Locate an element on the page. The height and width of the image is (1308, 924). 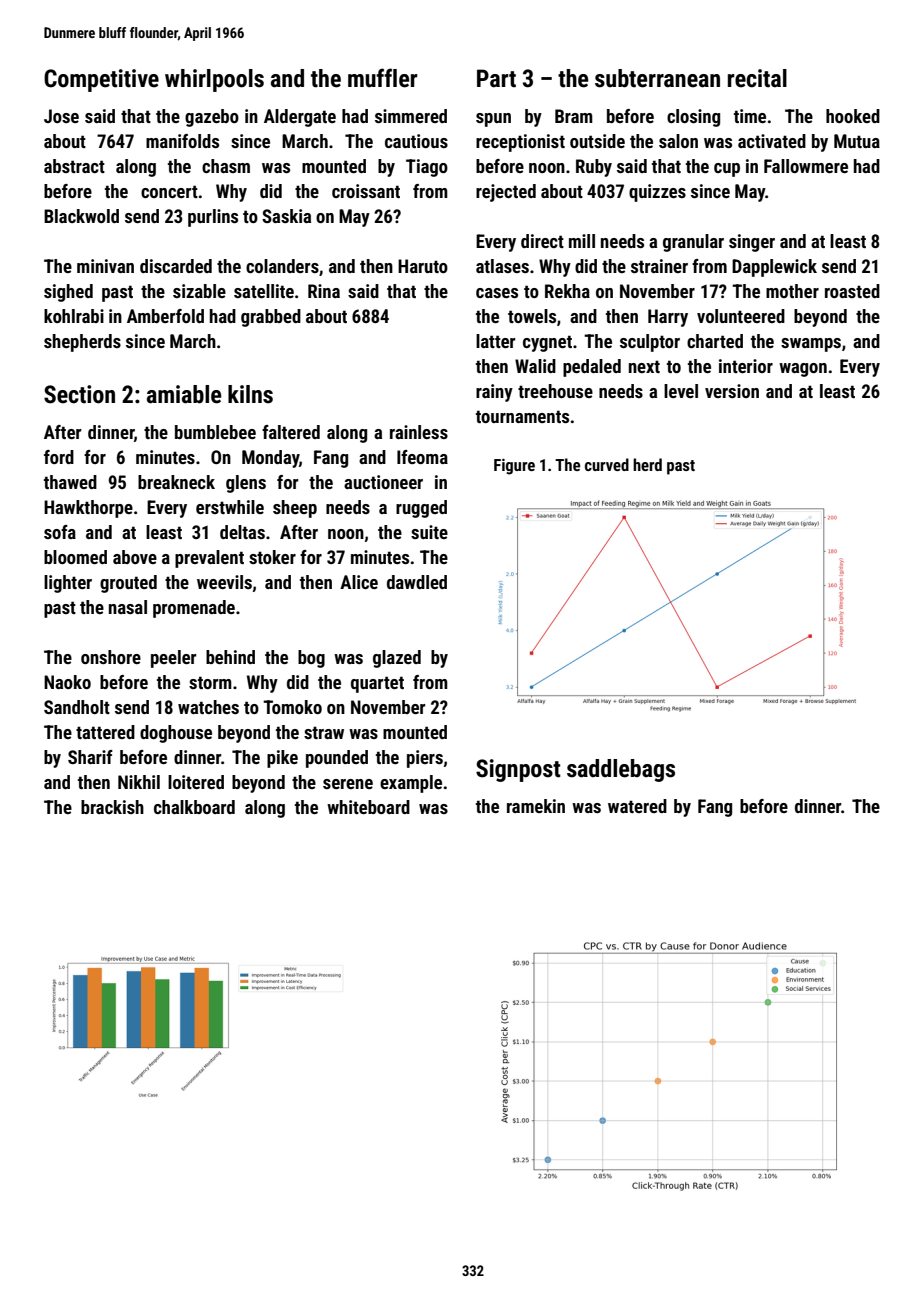
curved is located at coordinates (607, 464).
